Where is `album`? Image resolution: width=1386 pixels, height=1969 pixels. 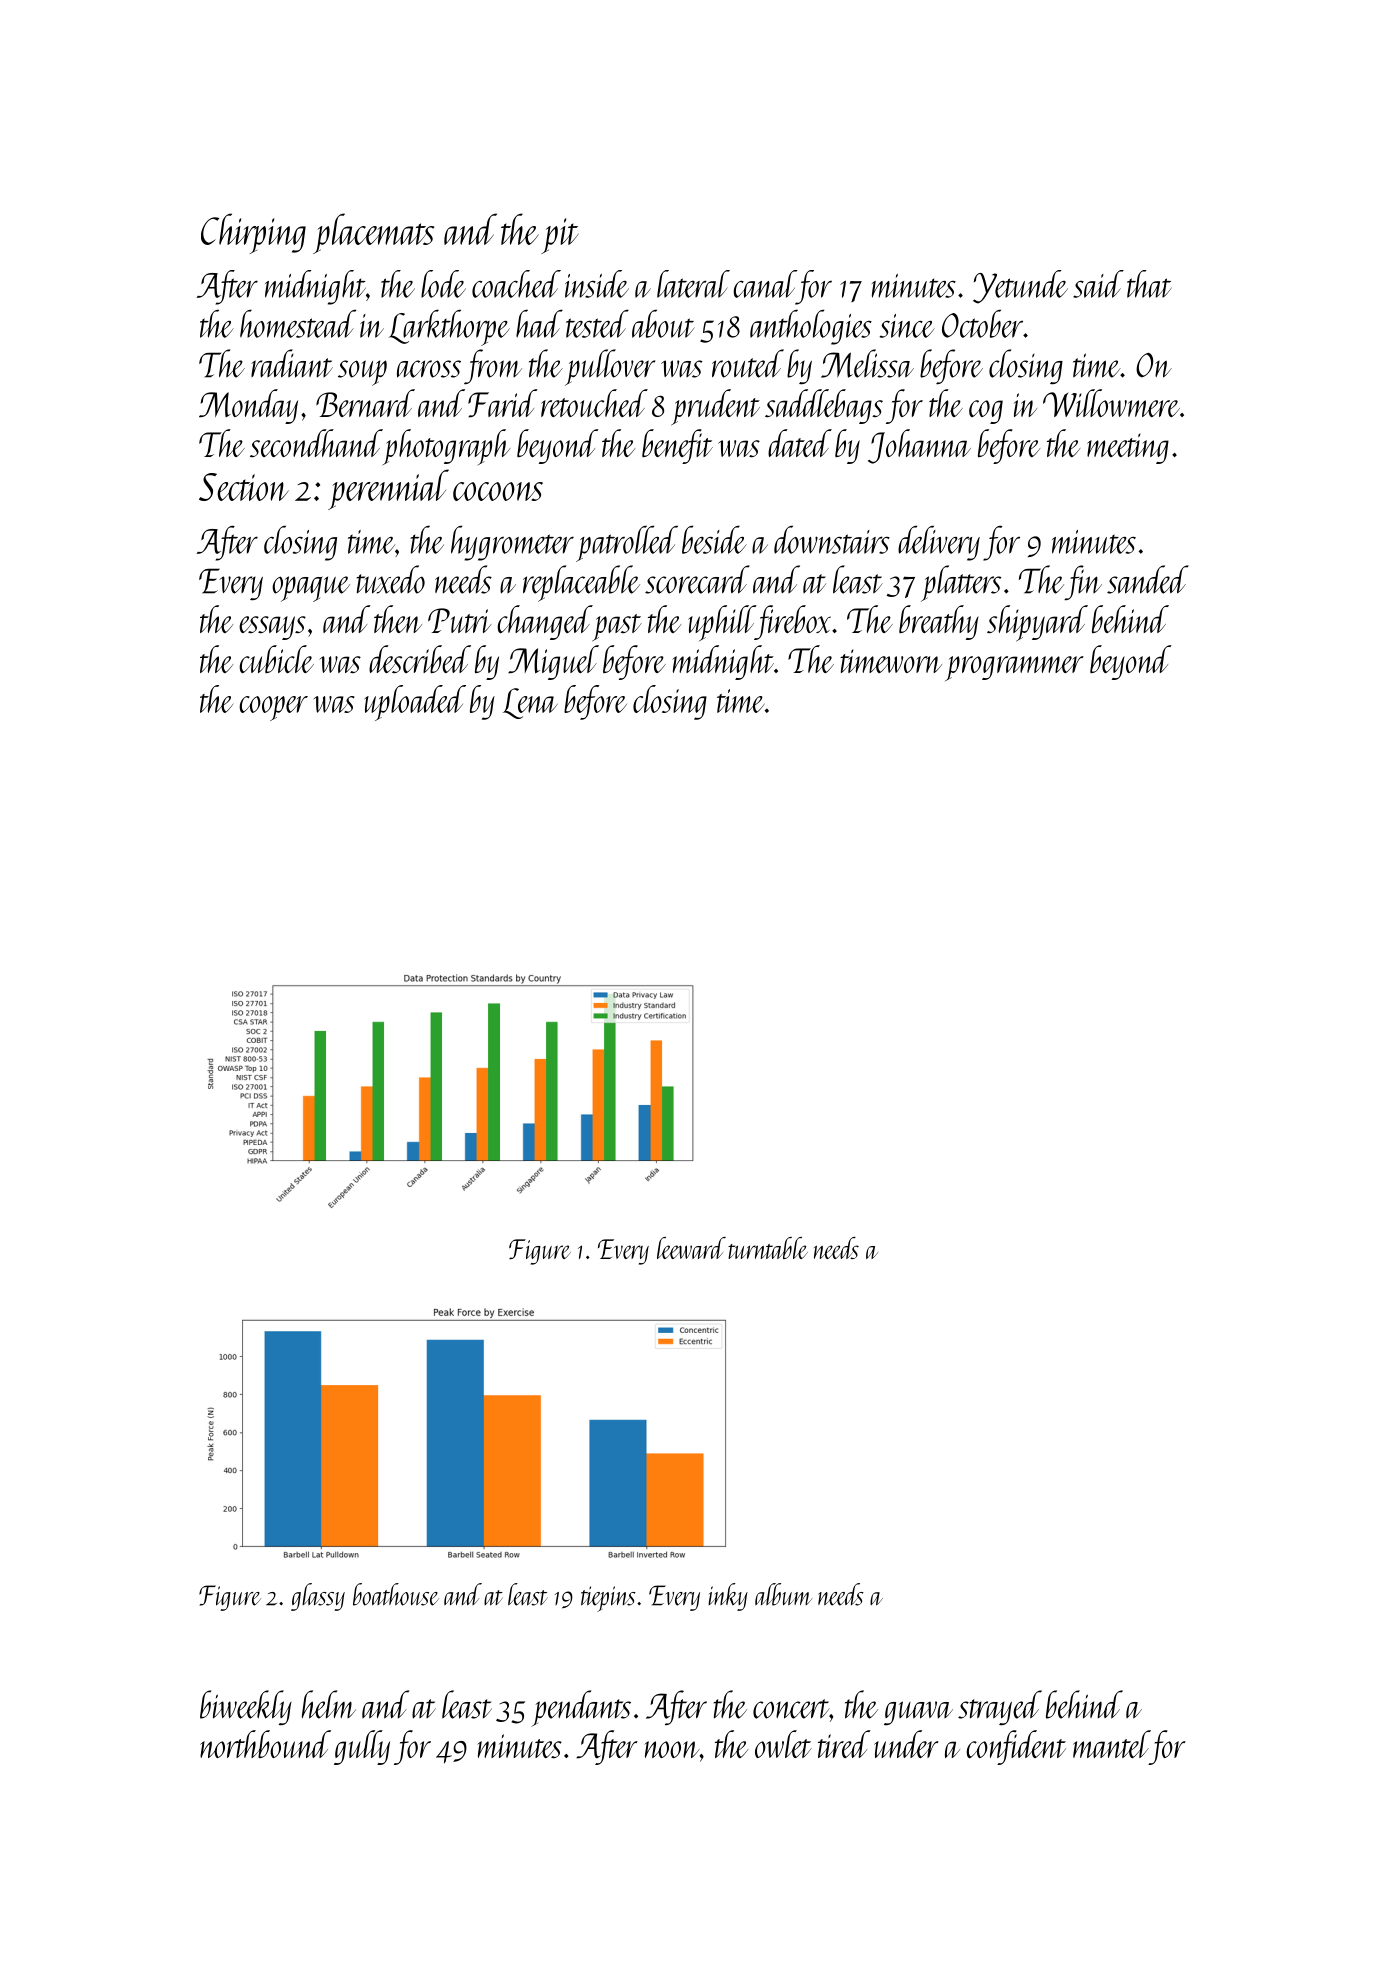
album is located at coordinates (783, 1594).
